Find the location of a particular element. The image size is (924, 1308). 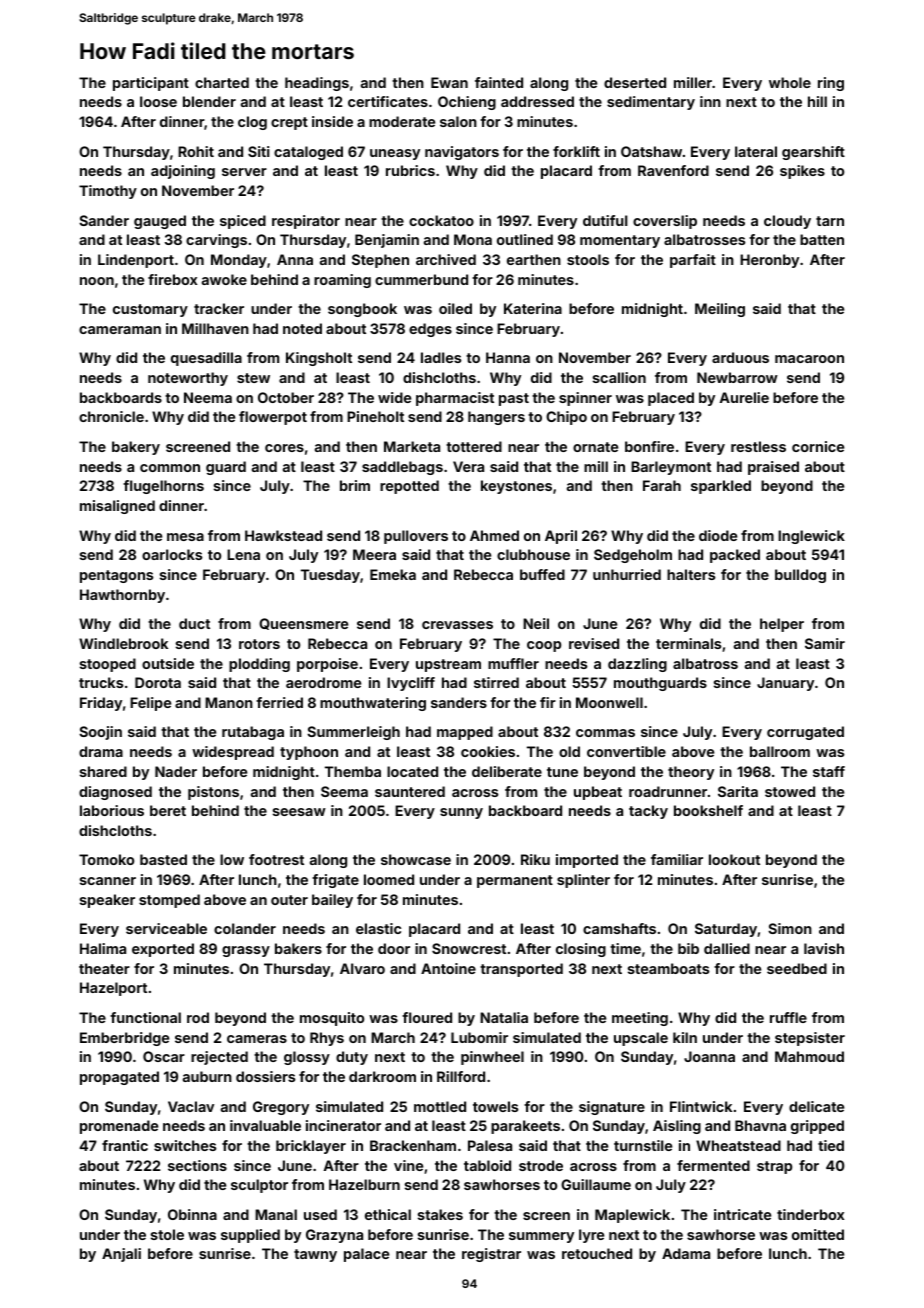

Flintwick is located at coordinates (701, 1106).
